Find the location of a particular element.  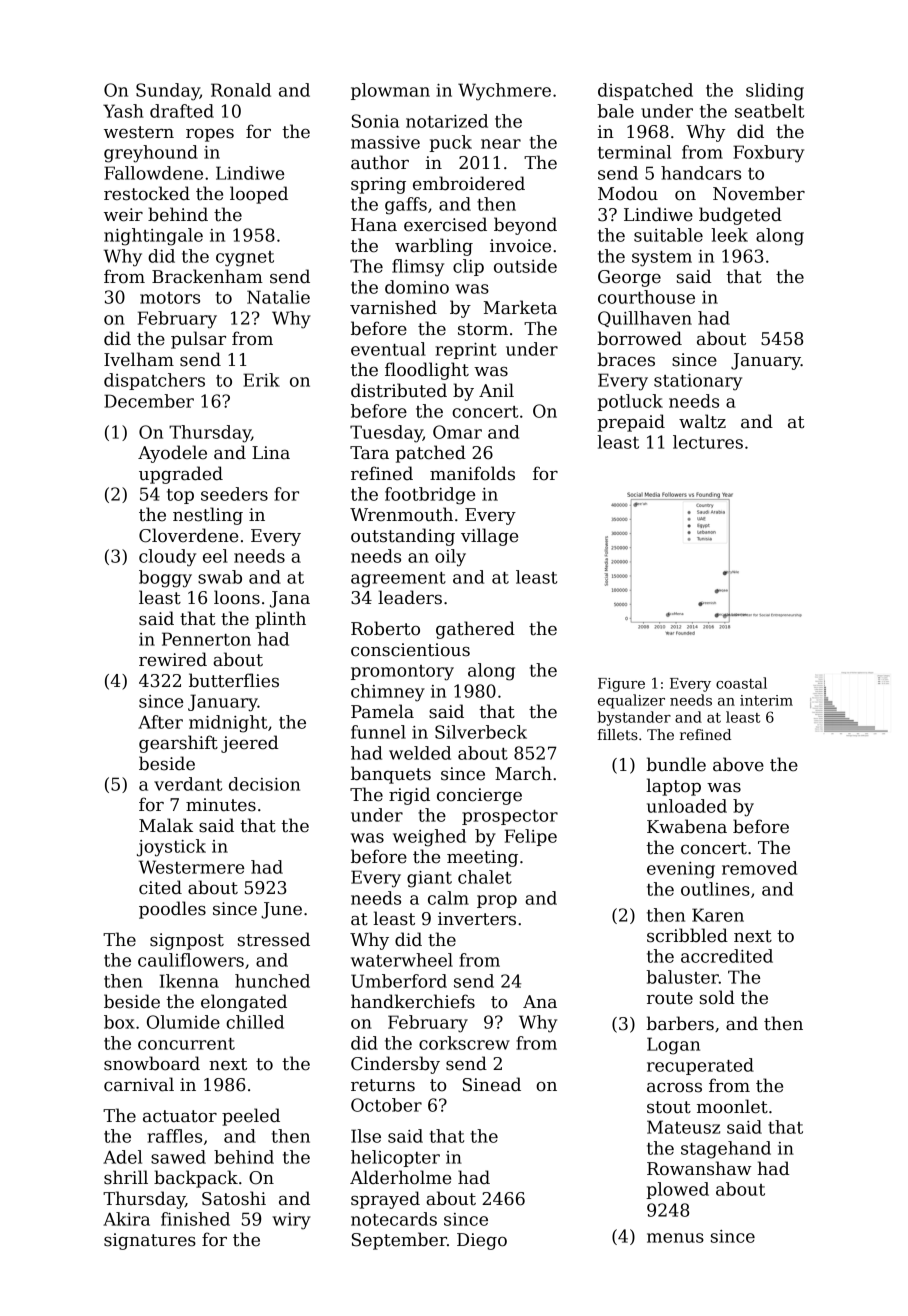

rigid is located at coordinates (409, 796).
